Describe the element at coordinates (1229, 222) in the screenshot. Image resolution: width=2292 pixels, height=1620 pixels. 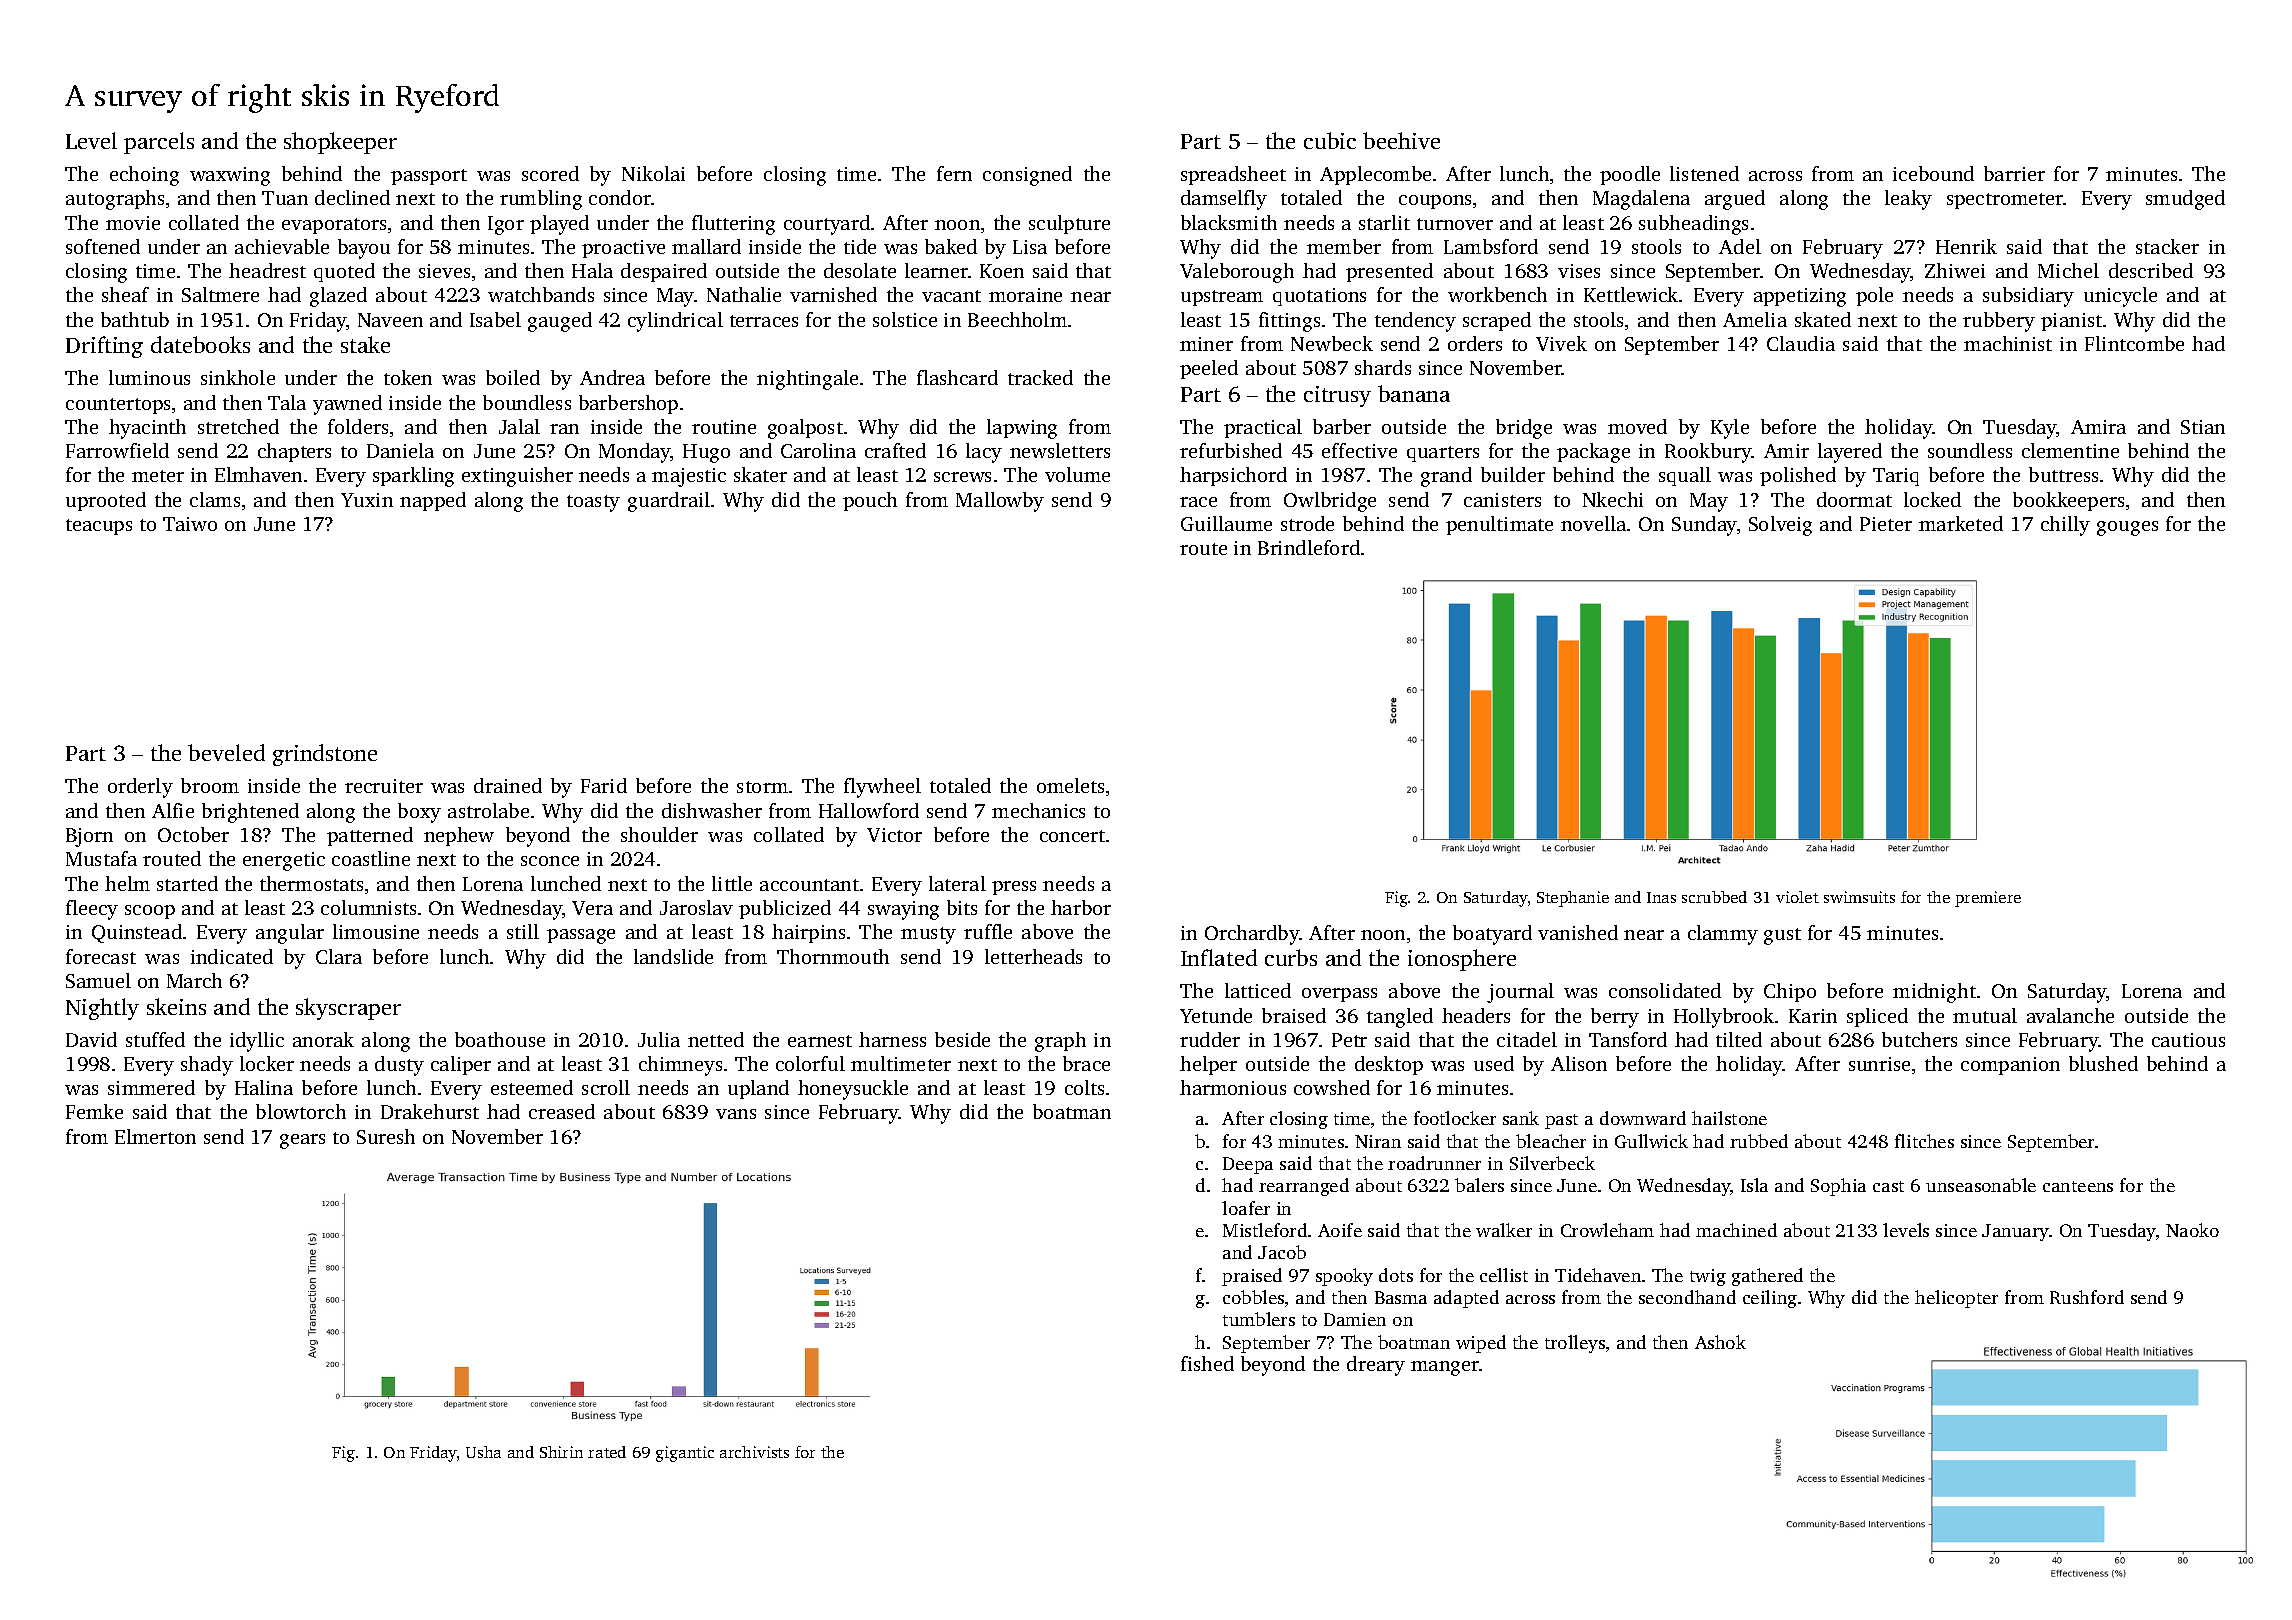
I see `blacksmith` at that location.
